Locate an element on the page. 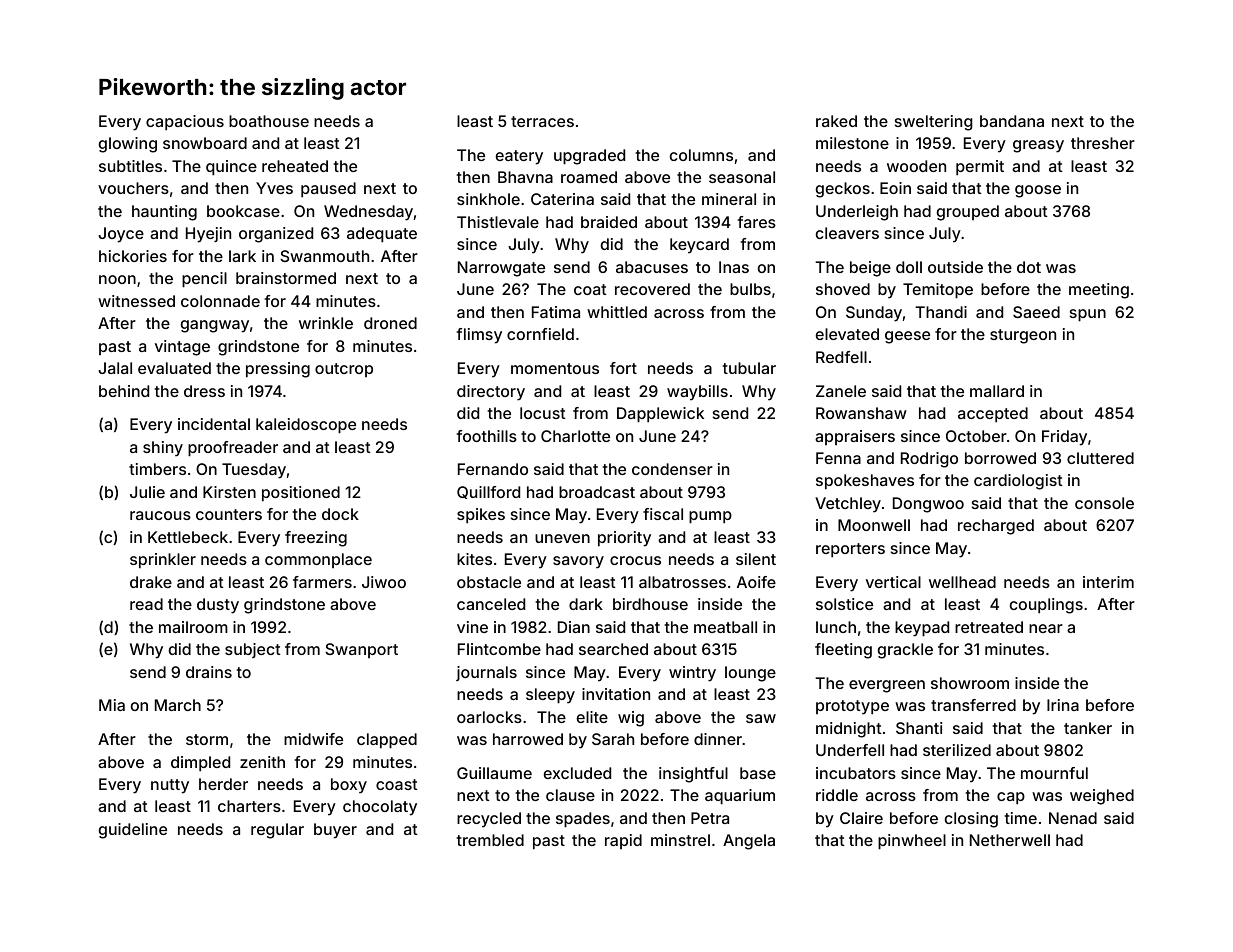 The width and height of the page is (1233, 952). coast is located at coordinates (397, 784).
